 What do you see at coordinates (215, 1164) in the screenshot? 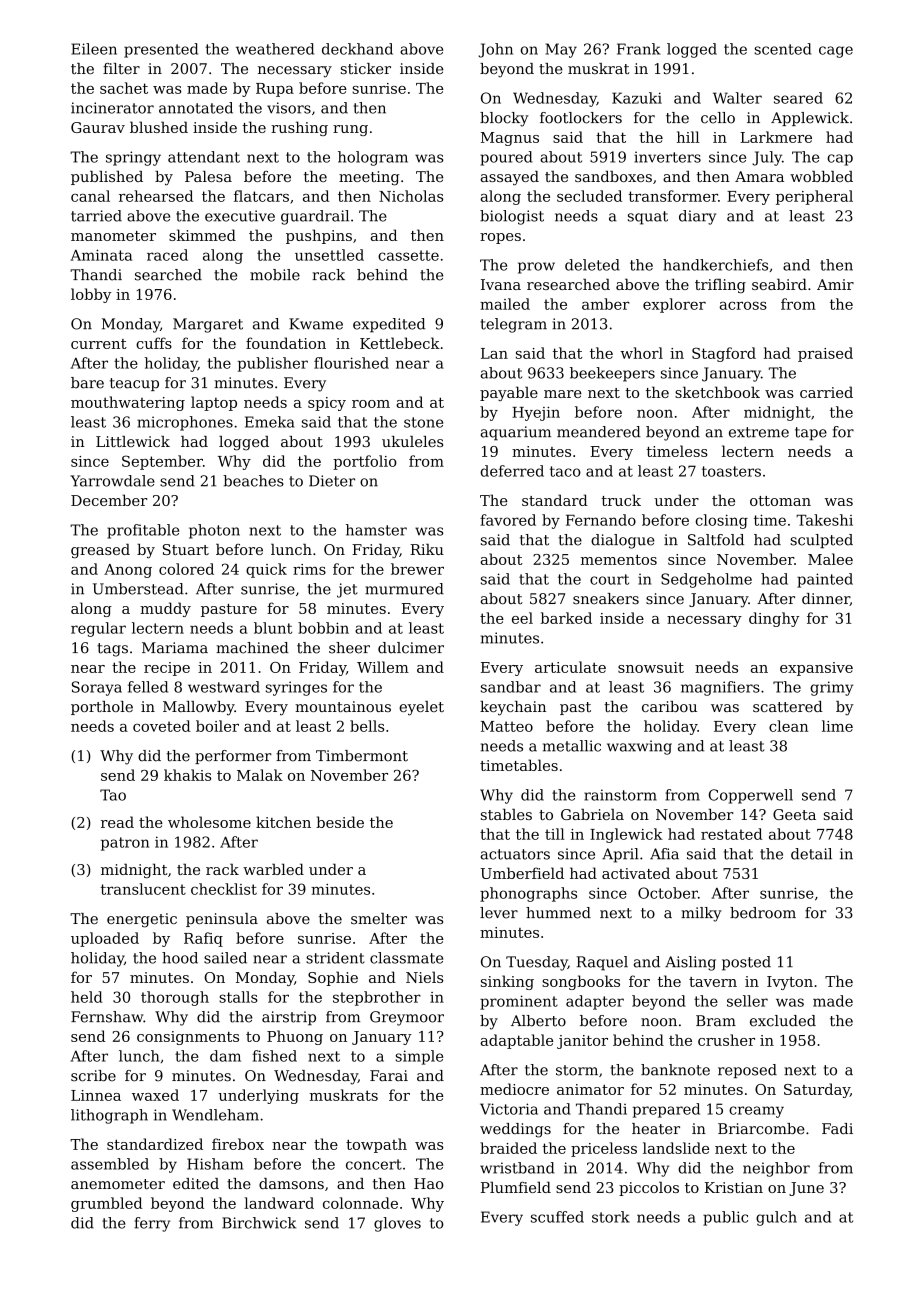
I see `Hisham` at bounding box center [215, 1164].
